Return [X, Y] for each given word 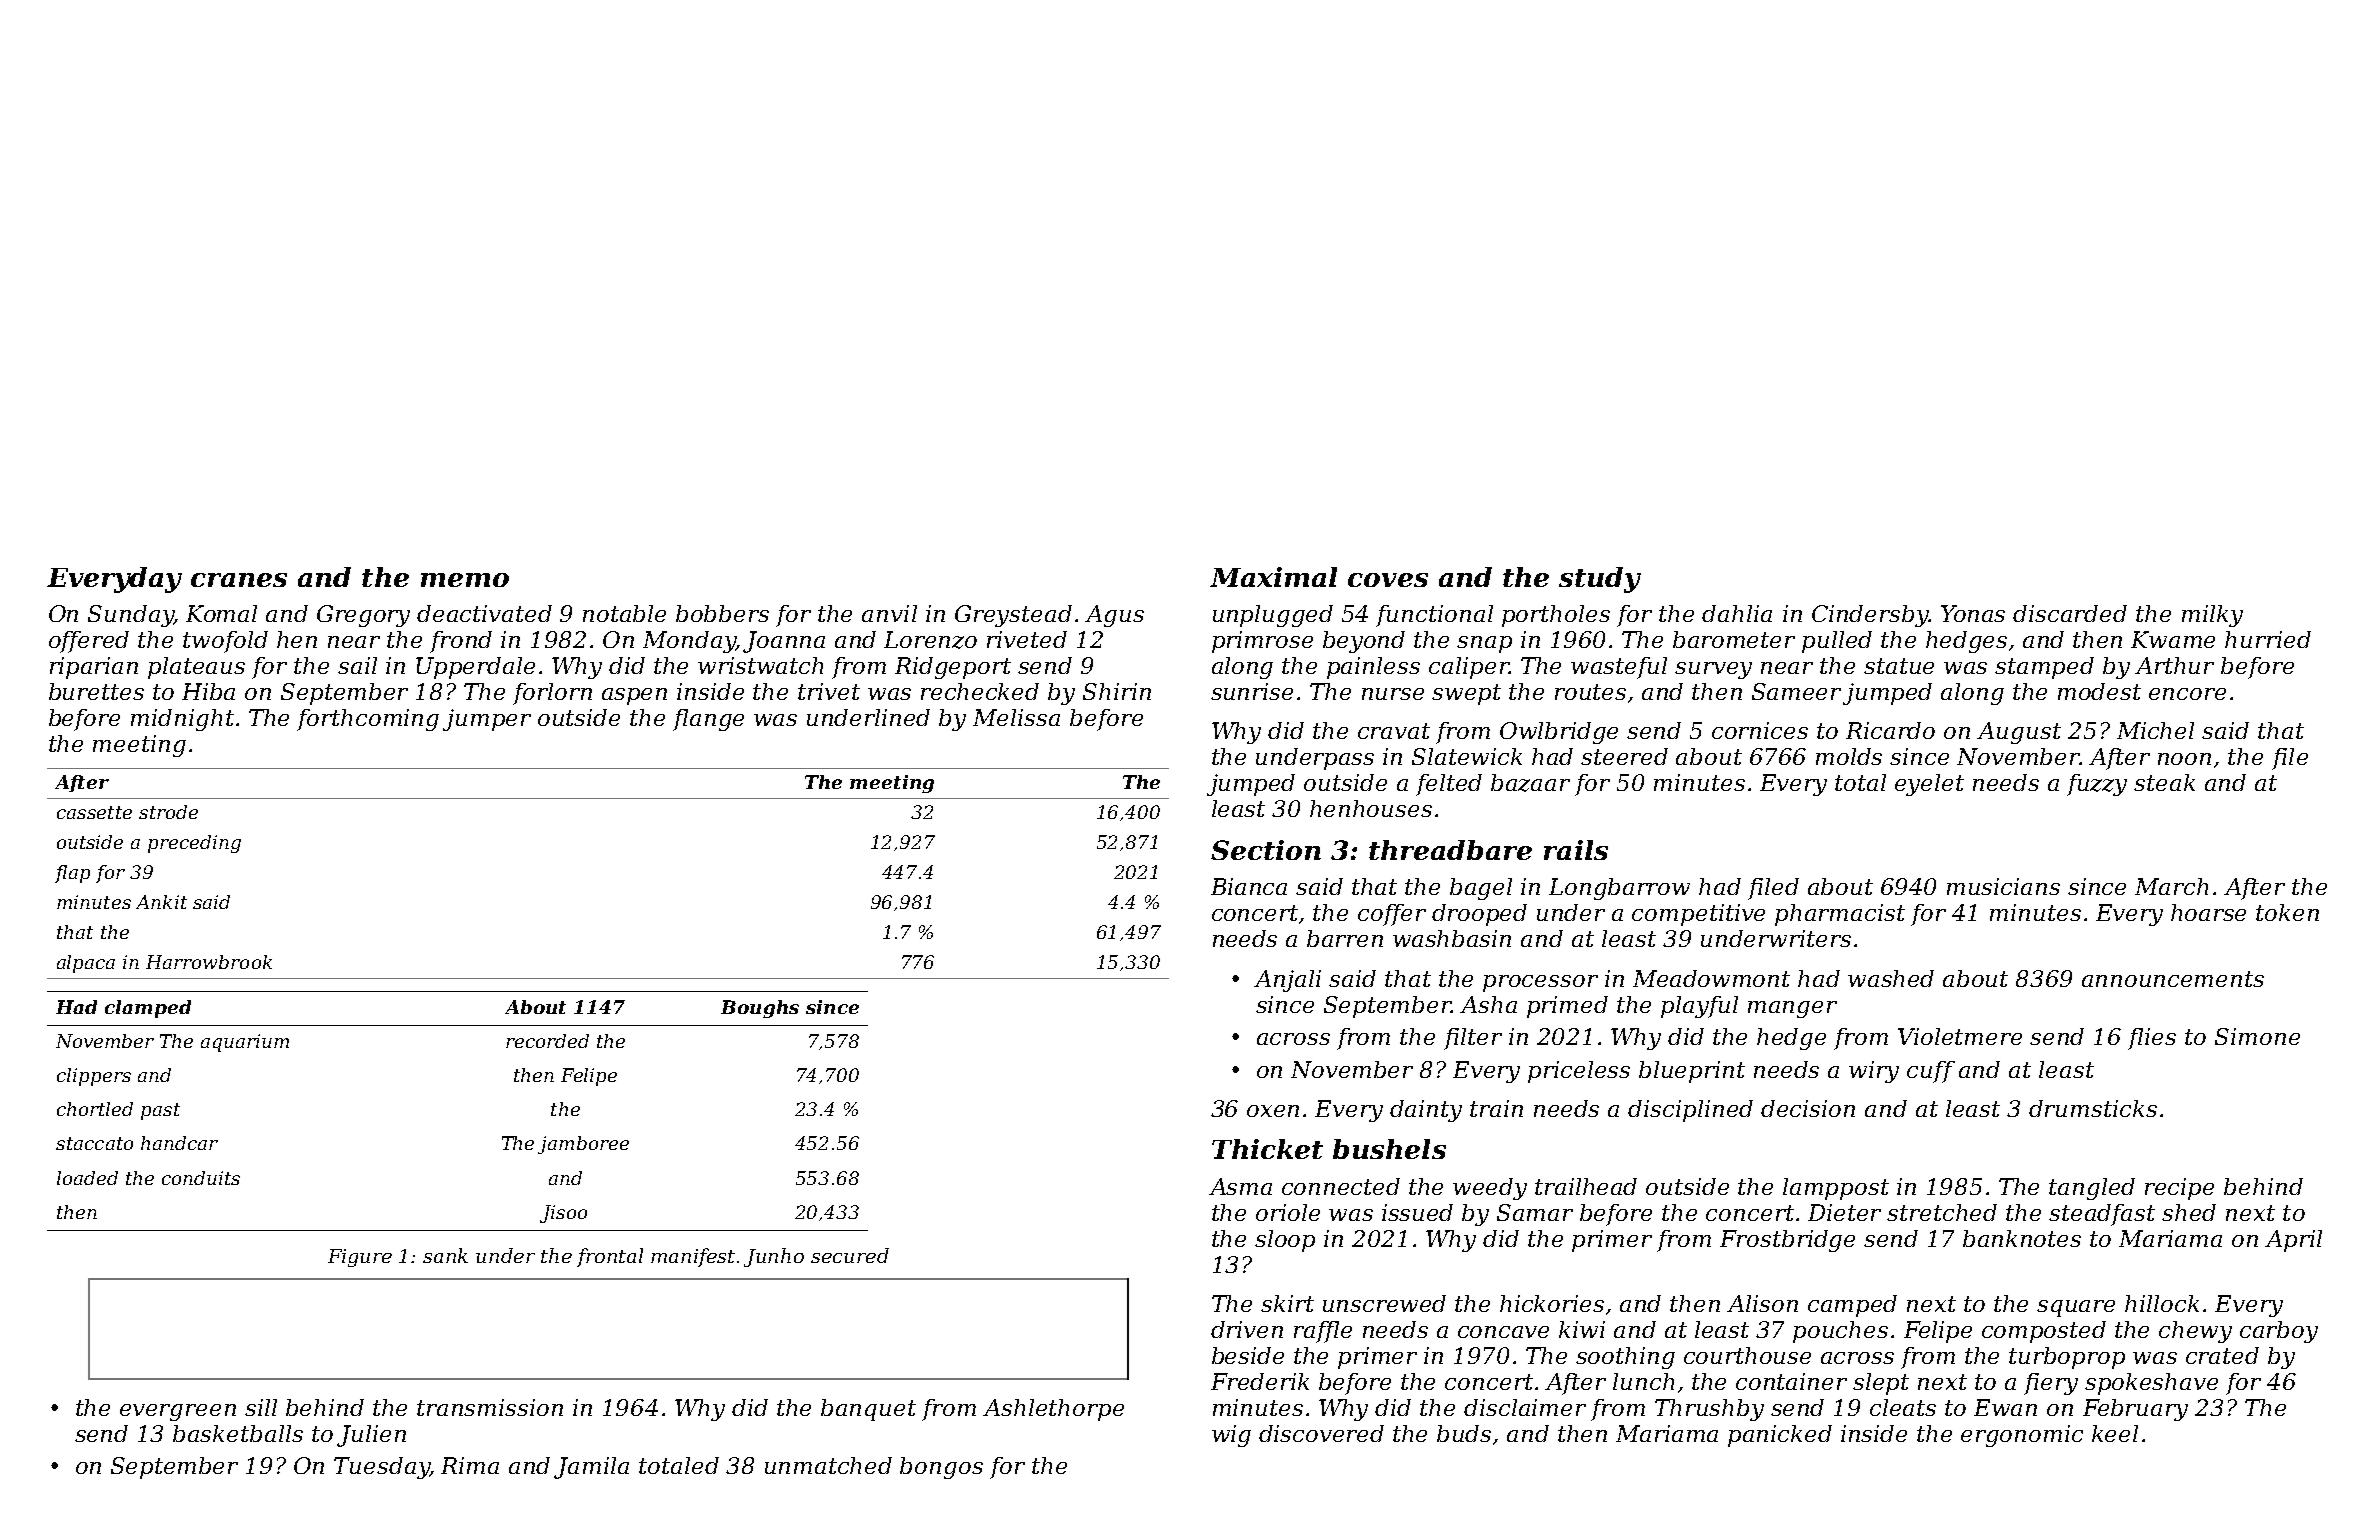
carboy [2279, 1332]
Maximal [1273, 577]
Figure [360, 1258]
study [1600, 580]
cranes [239, 580]
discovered [1321, 1433]
